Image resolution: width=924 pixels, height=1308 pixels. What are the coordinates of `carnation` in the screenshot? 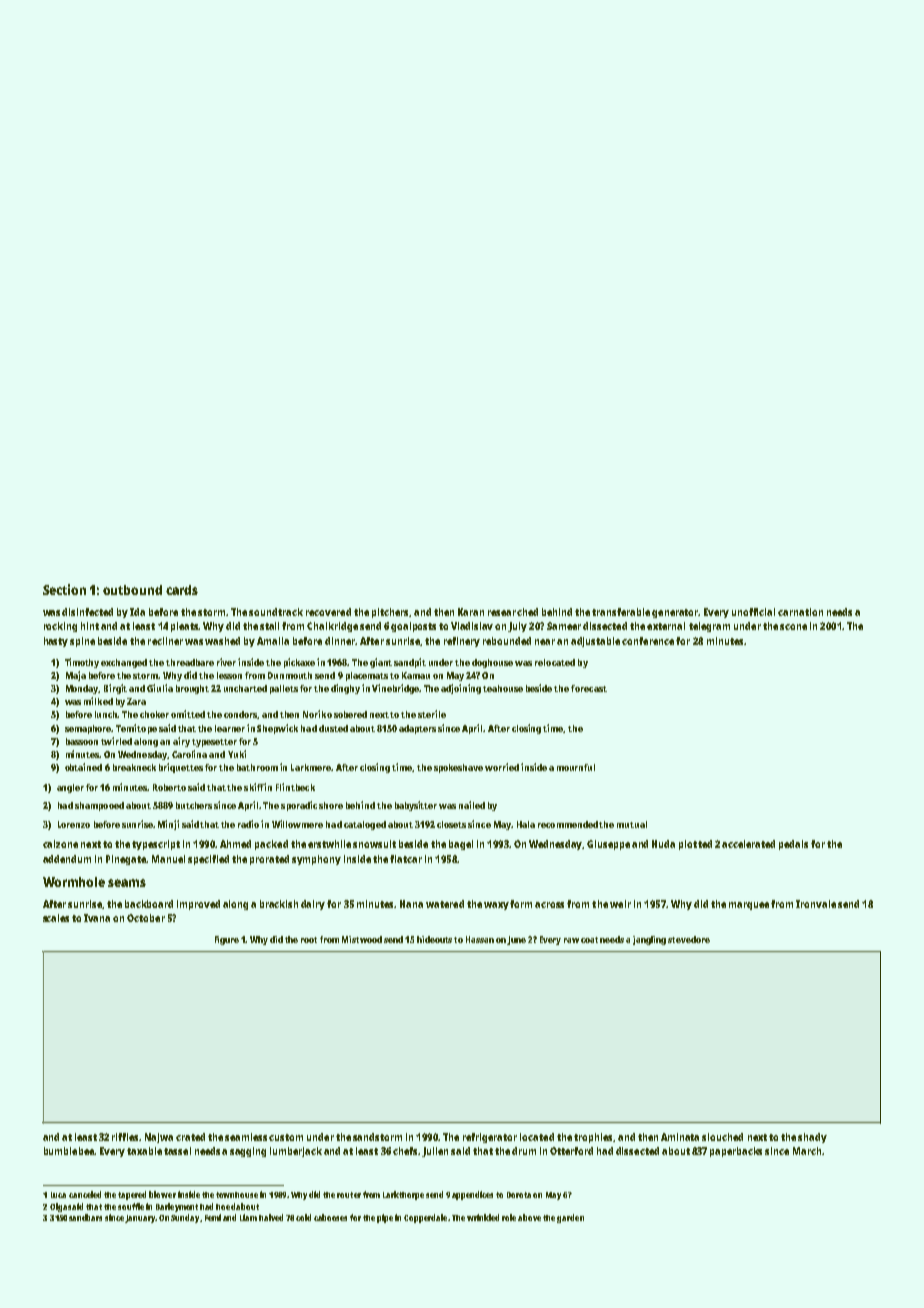 It's located at (800, 612).
